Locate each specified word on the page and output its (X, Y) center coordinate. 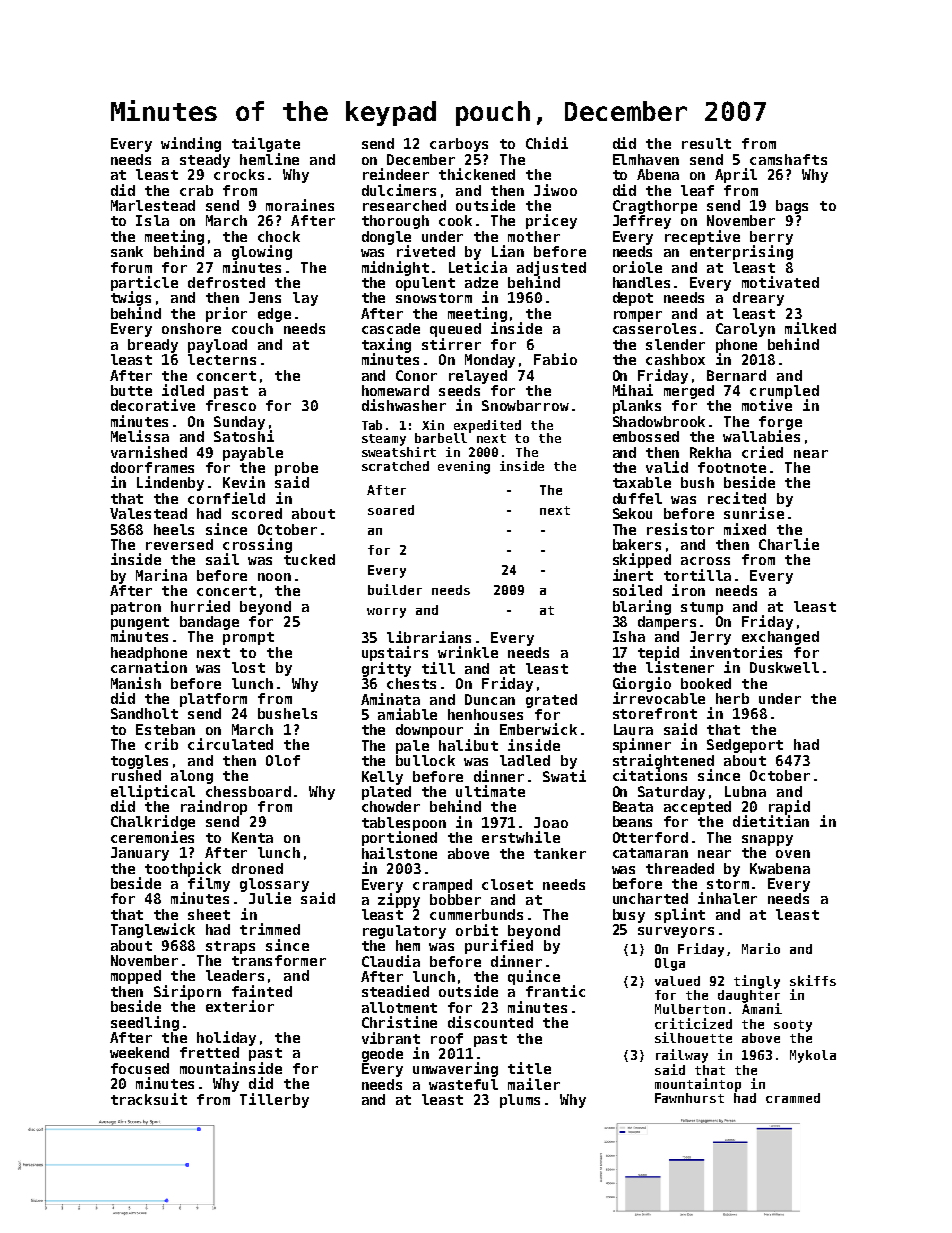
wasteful (463, 1084)
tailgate (266, 144)
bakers (637, 544)
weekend (139, 1052)
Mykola (813, 1056)
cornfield (226, 498)
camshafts (788, 159)
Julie (270, 898)
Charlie (789, 544)
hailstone (399, 853)
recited (737, 498)
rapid (789, 807)
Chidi (547, 143)
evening (464, 467)
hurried (200, 606)
